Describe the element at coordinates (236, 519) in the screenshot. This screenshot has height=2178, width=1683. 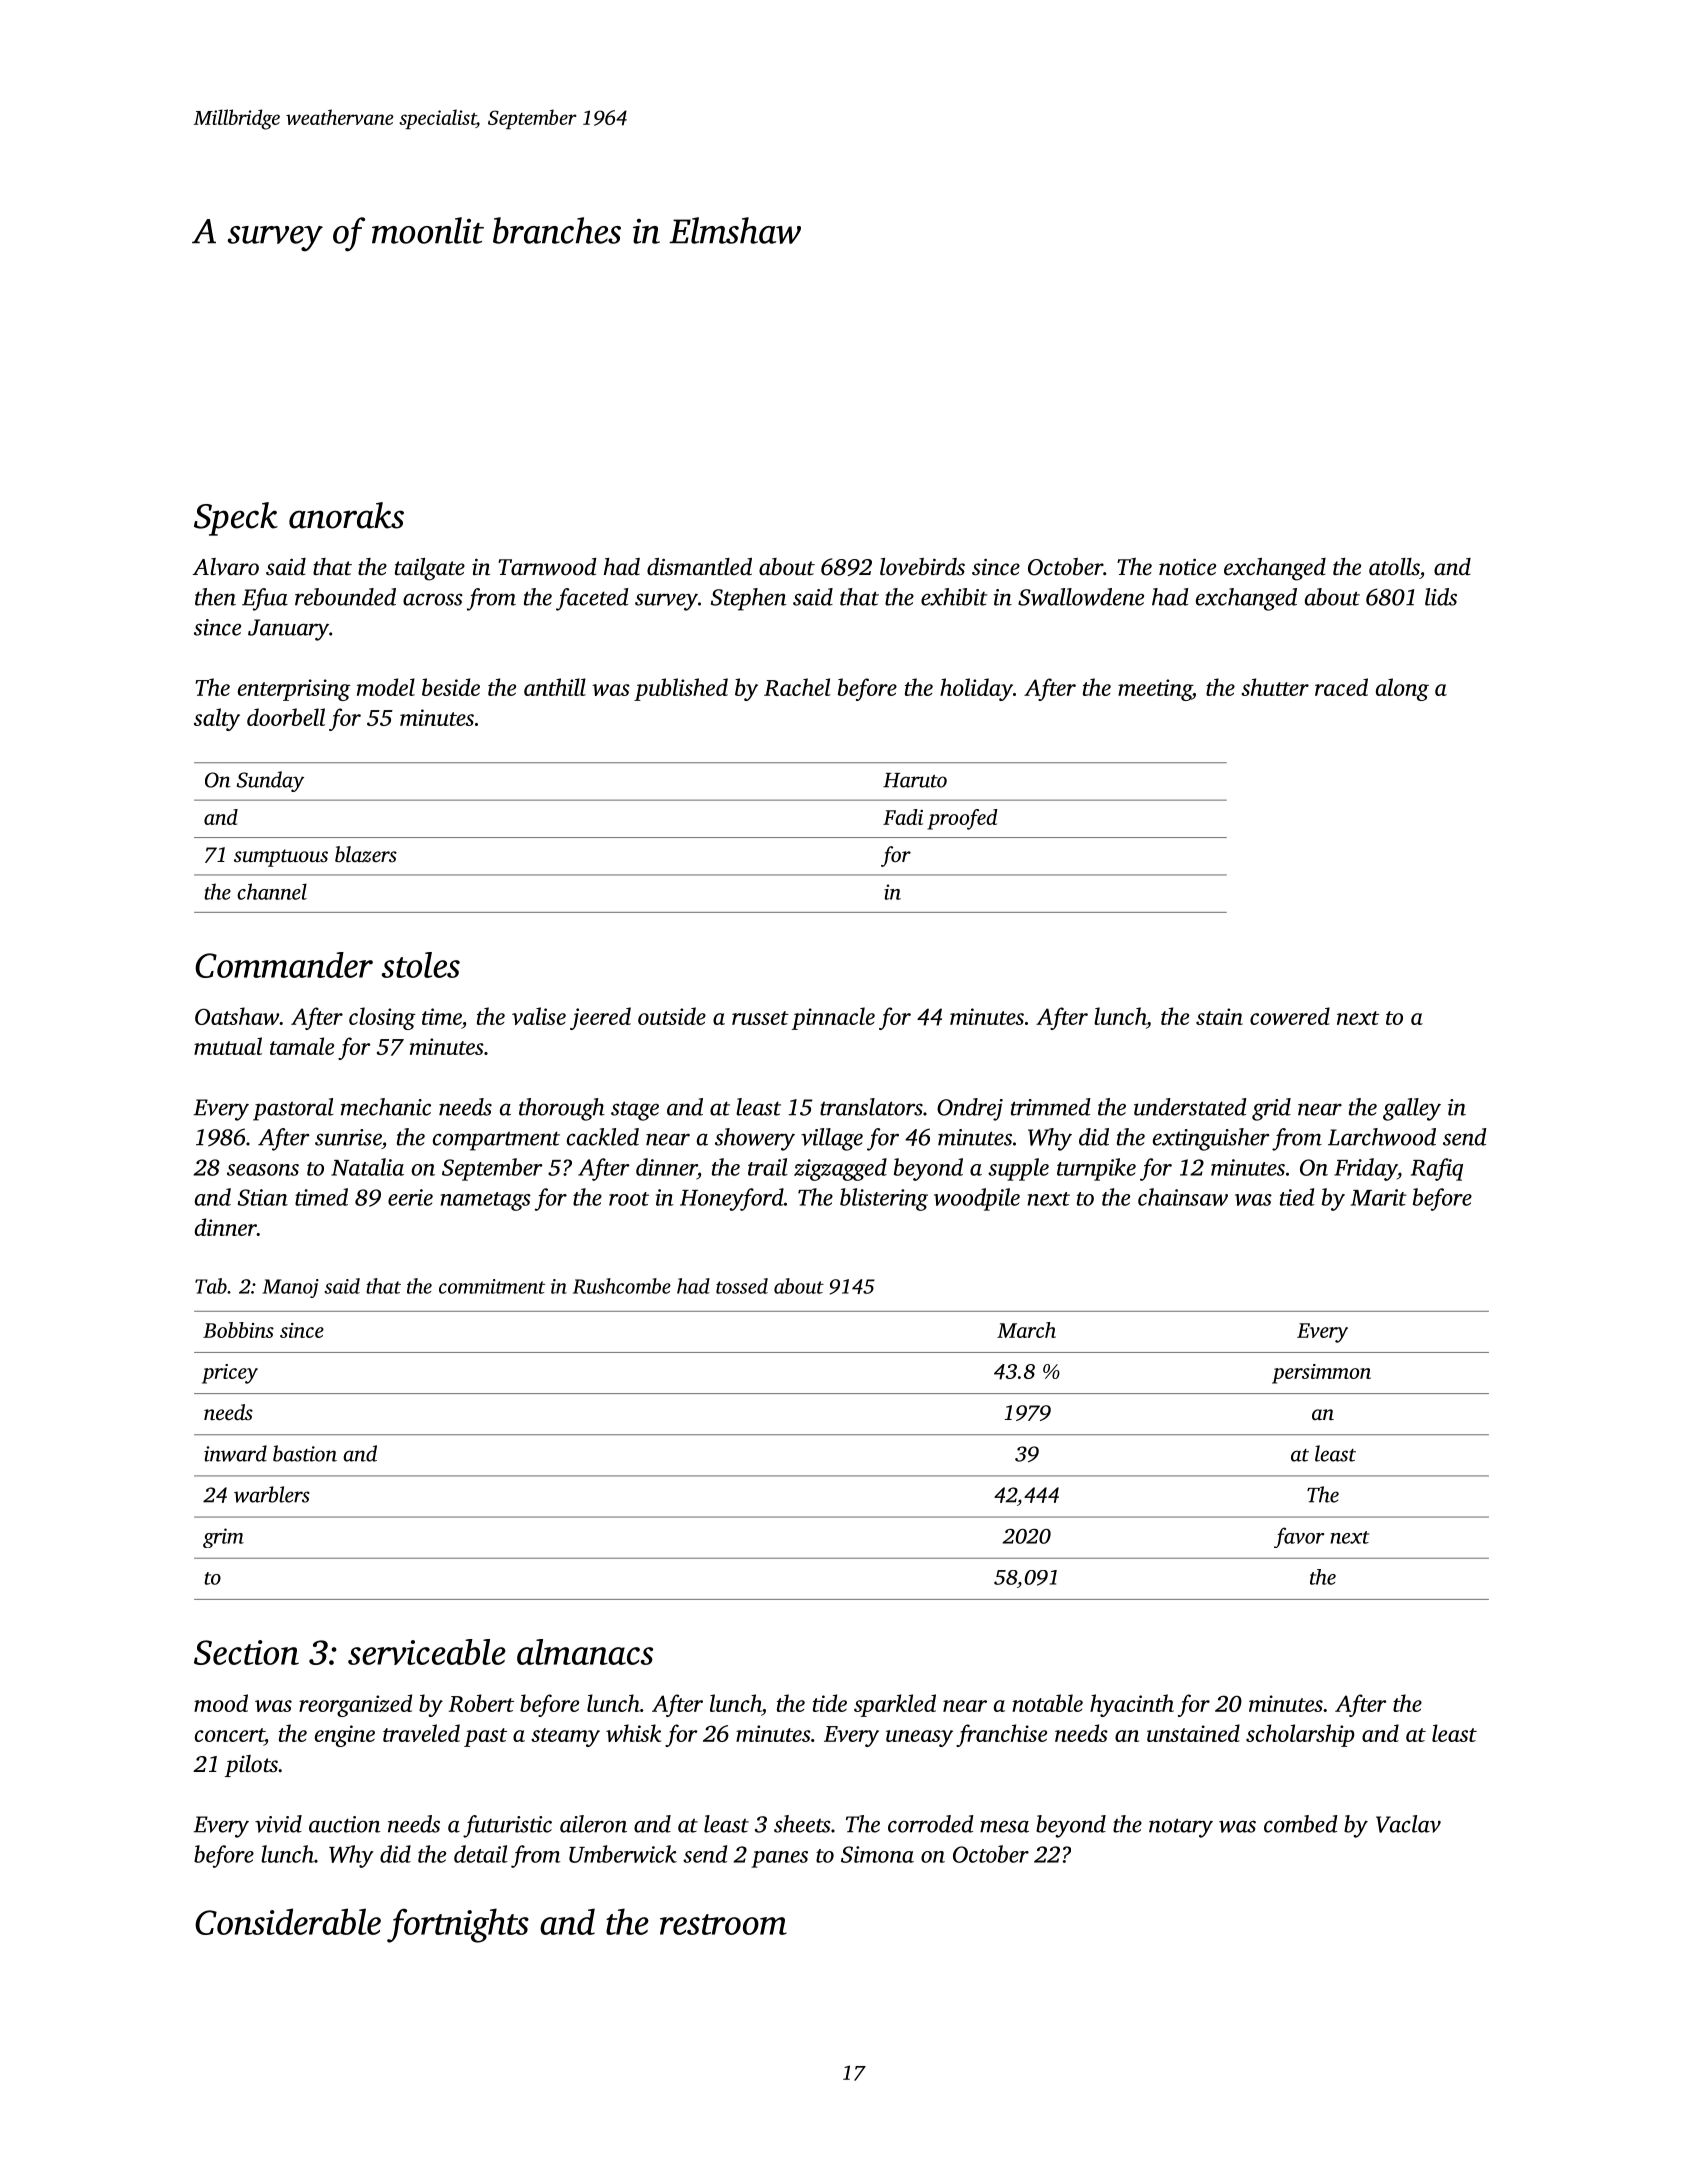
I see `Speck` at that location.
